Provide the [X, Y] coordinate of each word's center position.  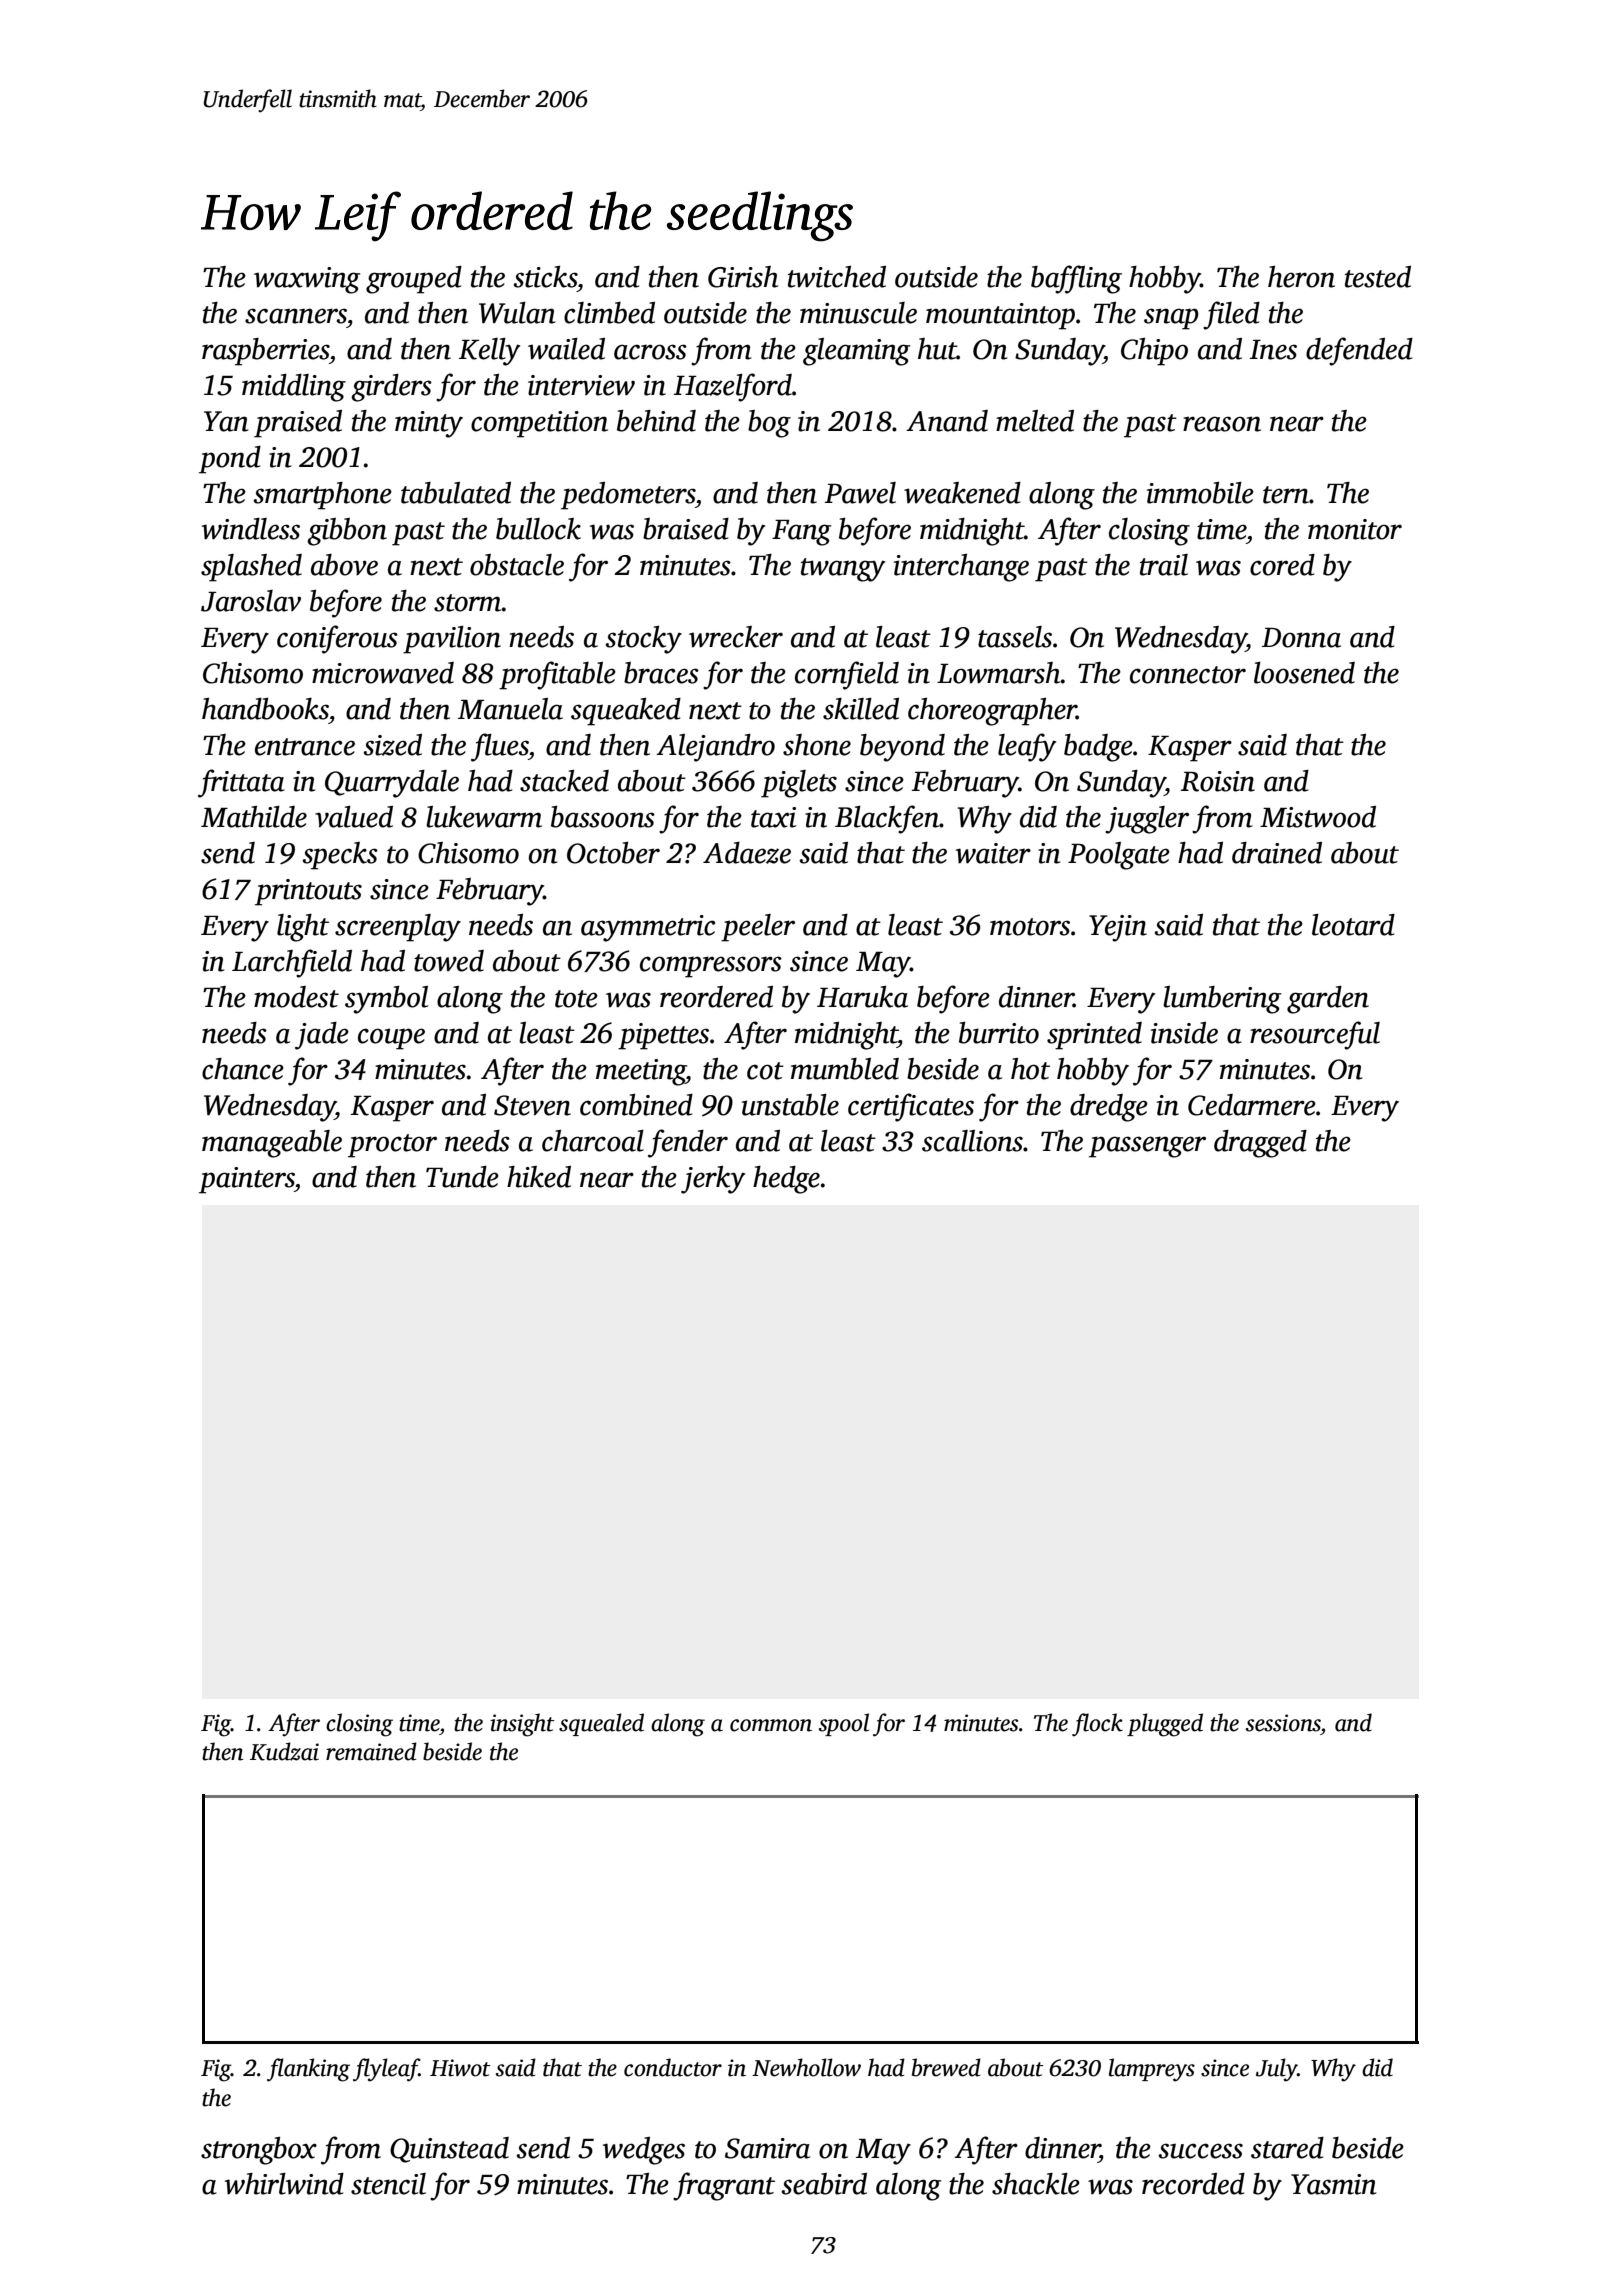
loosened [1304, 673]
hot [1030, 1069]
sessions [1283, 1723]
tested [1378, 277]
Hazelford [733, 387]
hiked [539, 1177]
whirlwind [284, 2184]
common [771, 1725]
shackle [1036, 2184]
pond [230, 460]
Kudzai [284, 1751]
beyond [902, 748]
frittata [241, 783]
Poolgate [1119, 856]
